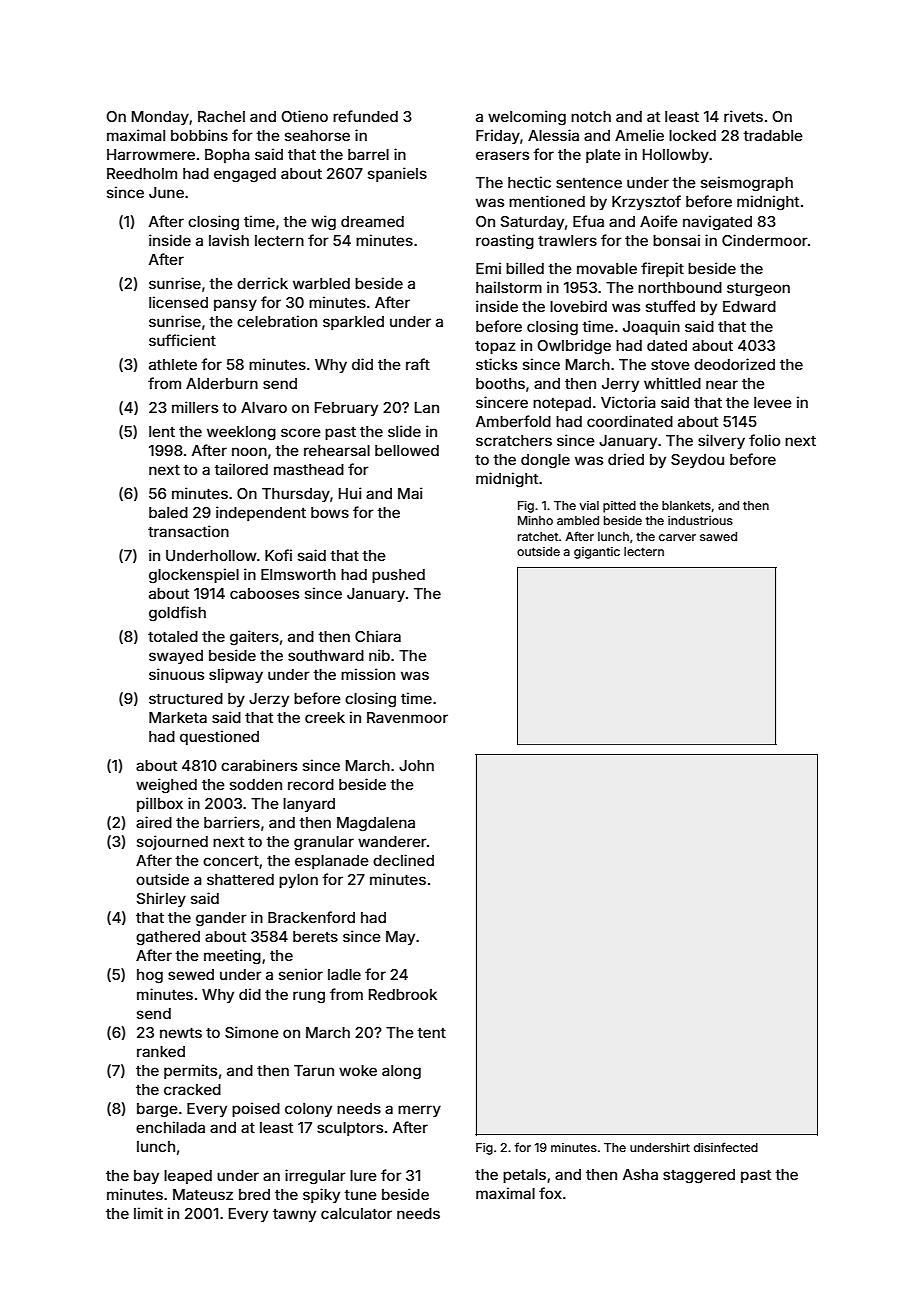  What do you see at coordinates (176, 657) in the screenshot?
I see `swayed` at bounding box center [176, 657].
